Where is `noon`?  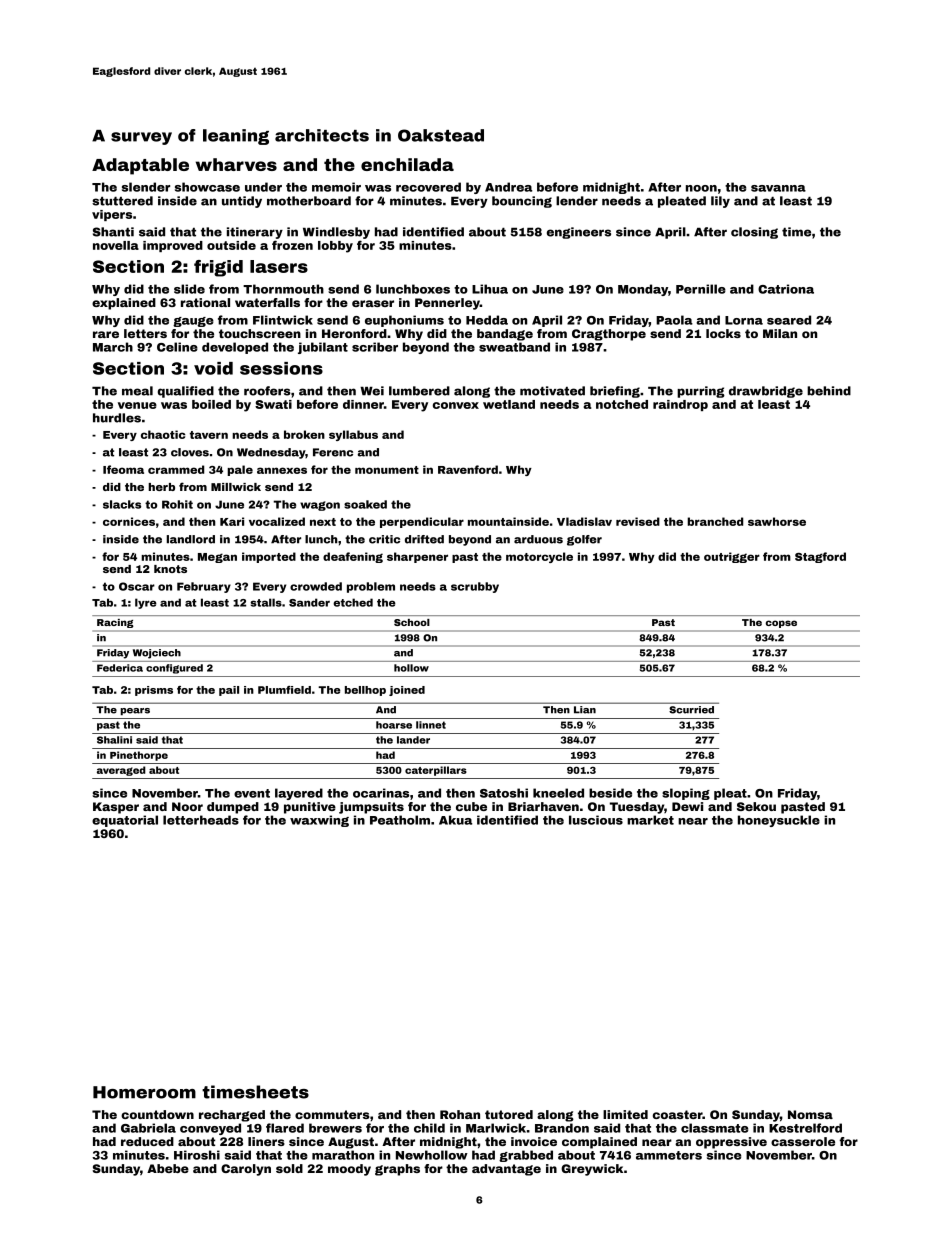 noon is located at coordinates (701, 188).
